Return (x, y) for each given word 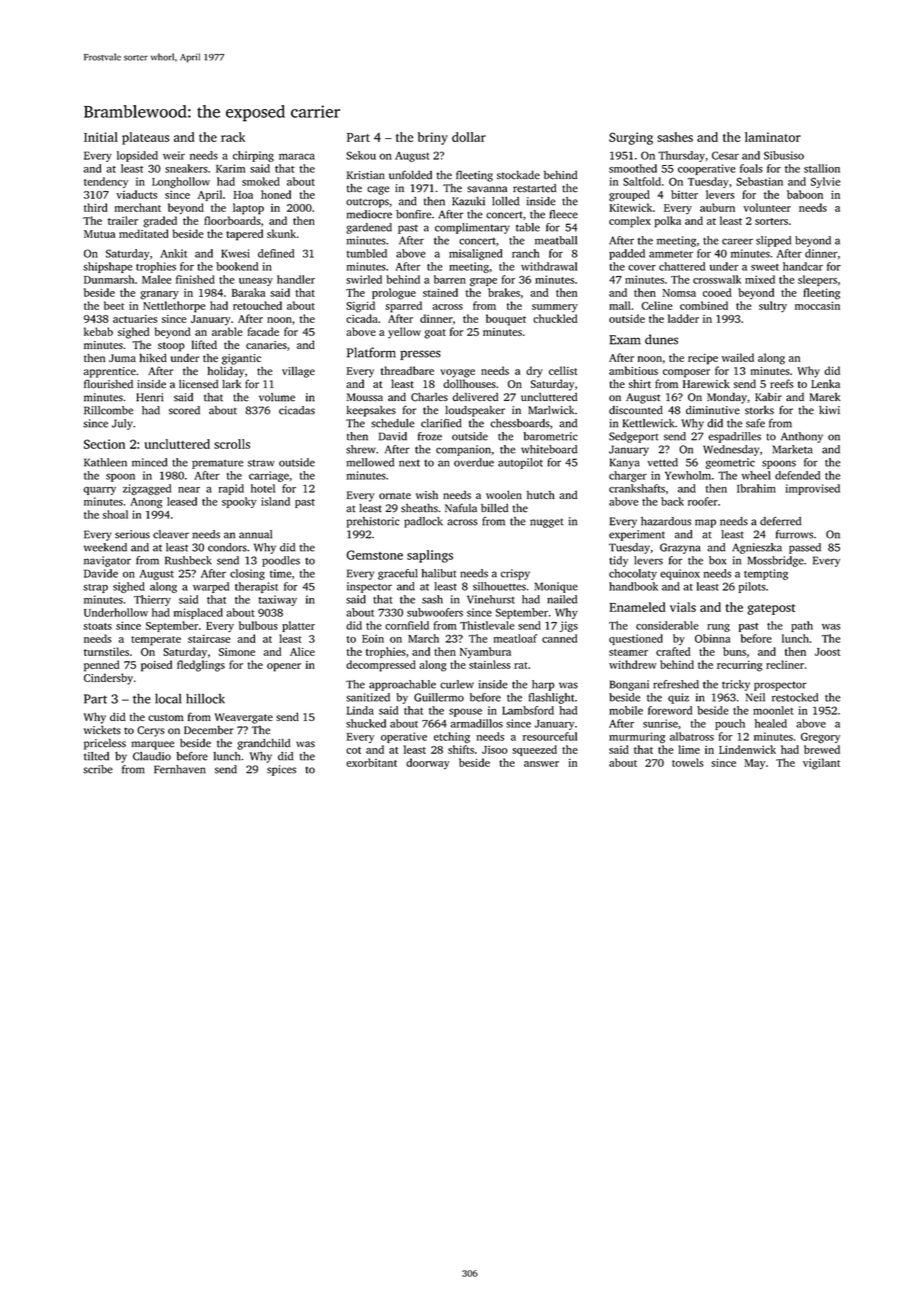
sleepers (817, 280)
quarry (100, 491)
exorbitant (371, 762)
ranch (525, 253)
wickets (102, 730)
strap (95, 588)
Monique (556, 587)
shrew (361, 449)
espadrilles (734, 437)
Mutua (99, 234)
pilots (752, 587)
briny (433, 138)
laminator (773, 137)
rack (233, 137)
